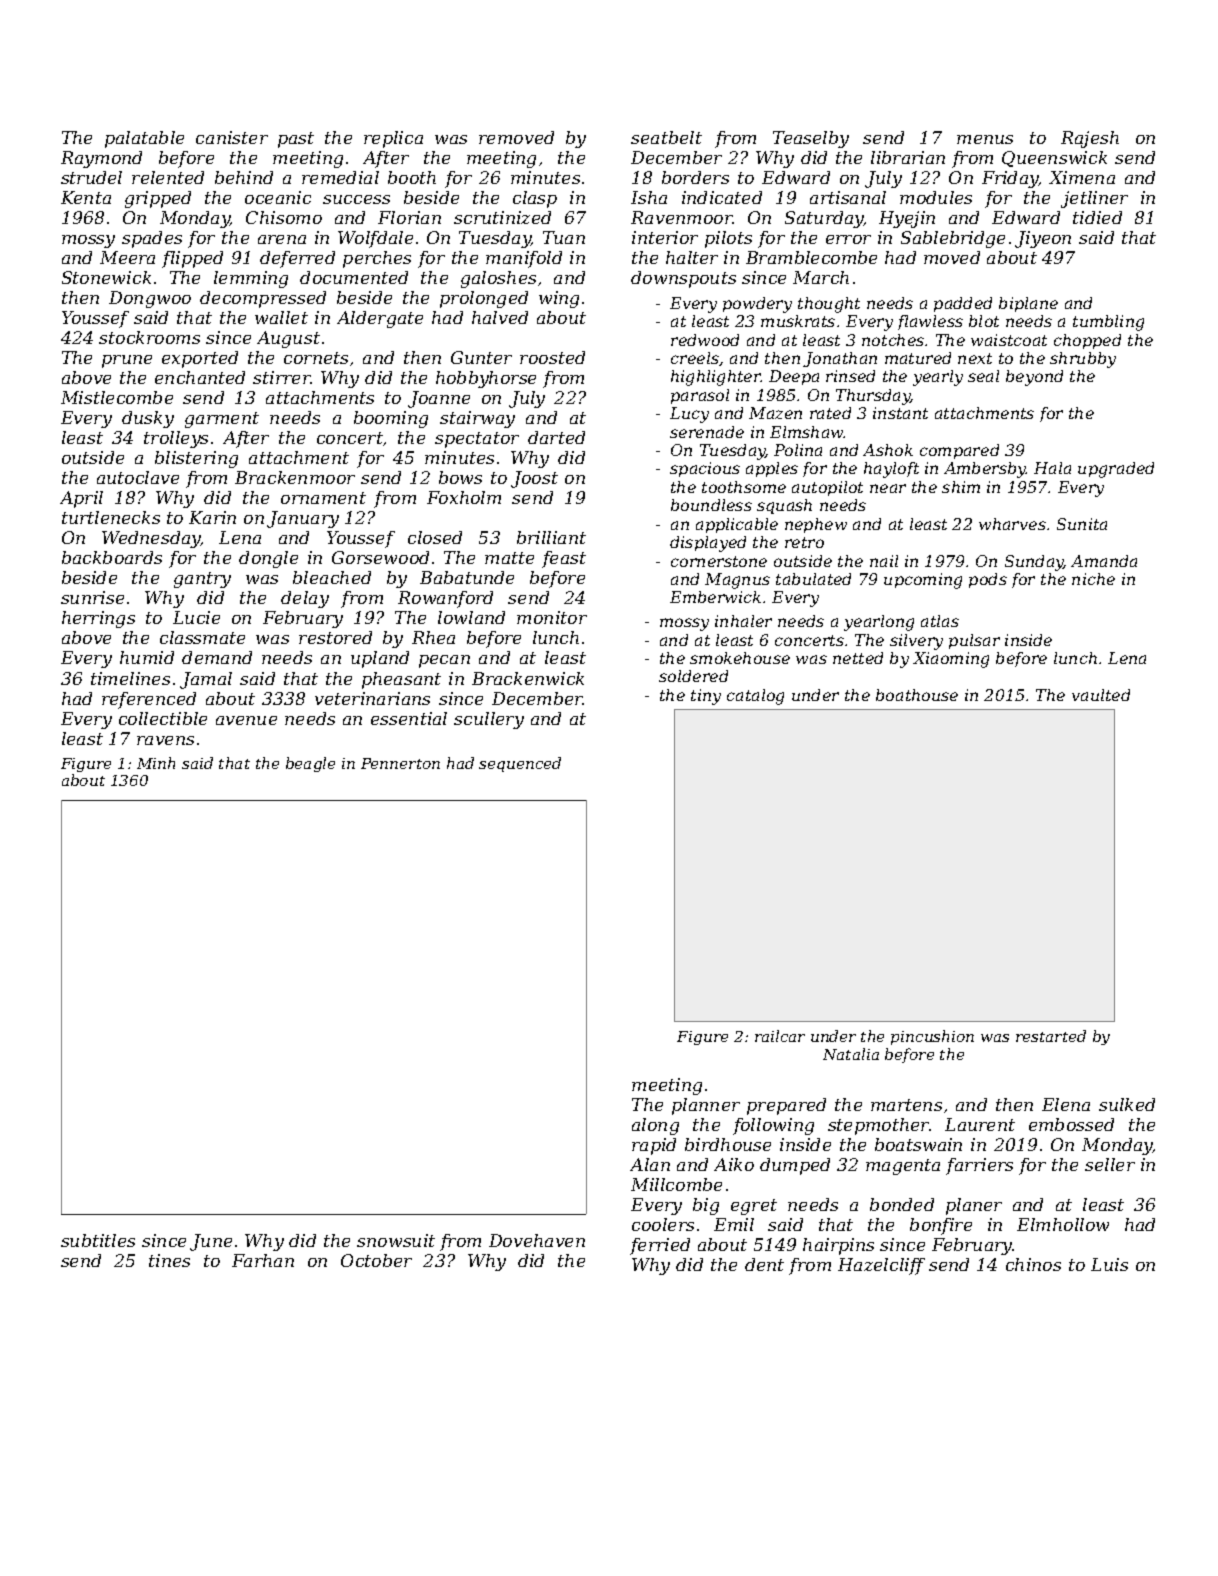 The image size is (1218, 1576). I want to click on behind, so click(244, 177).
